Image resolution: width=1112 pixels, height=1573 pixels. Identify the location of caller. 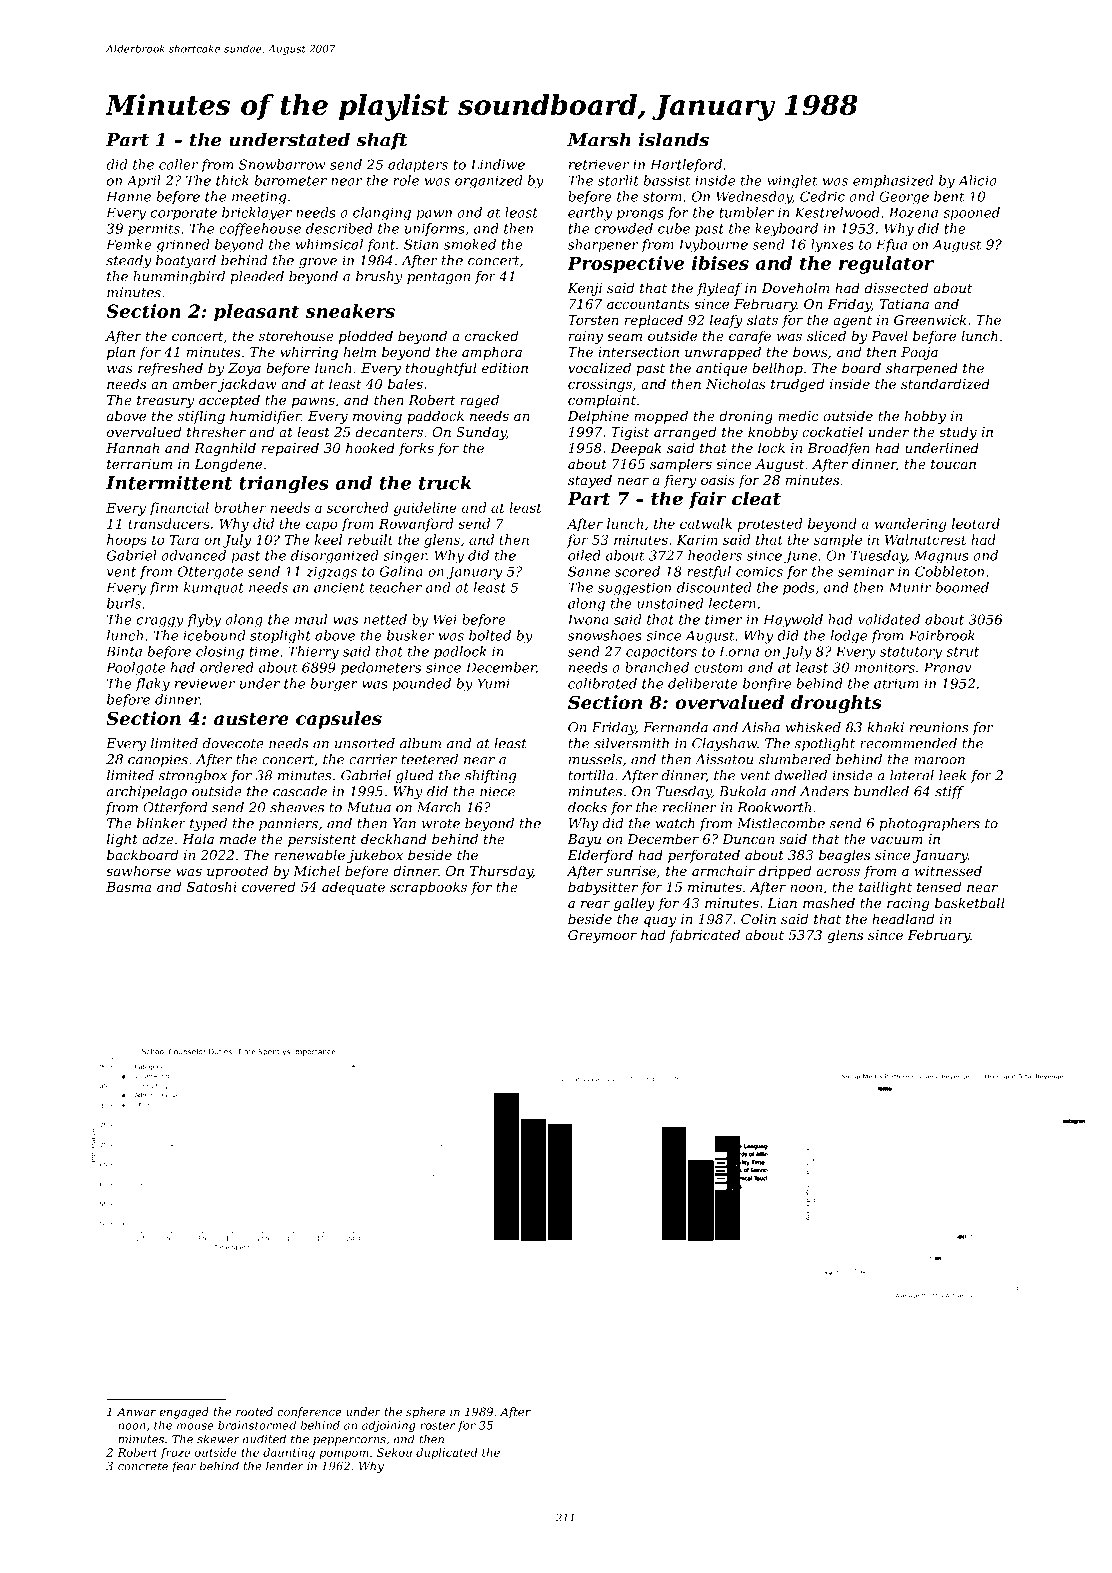
(178, 164).
